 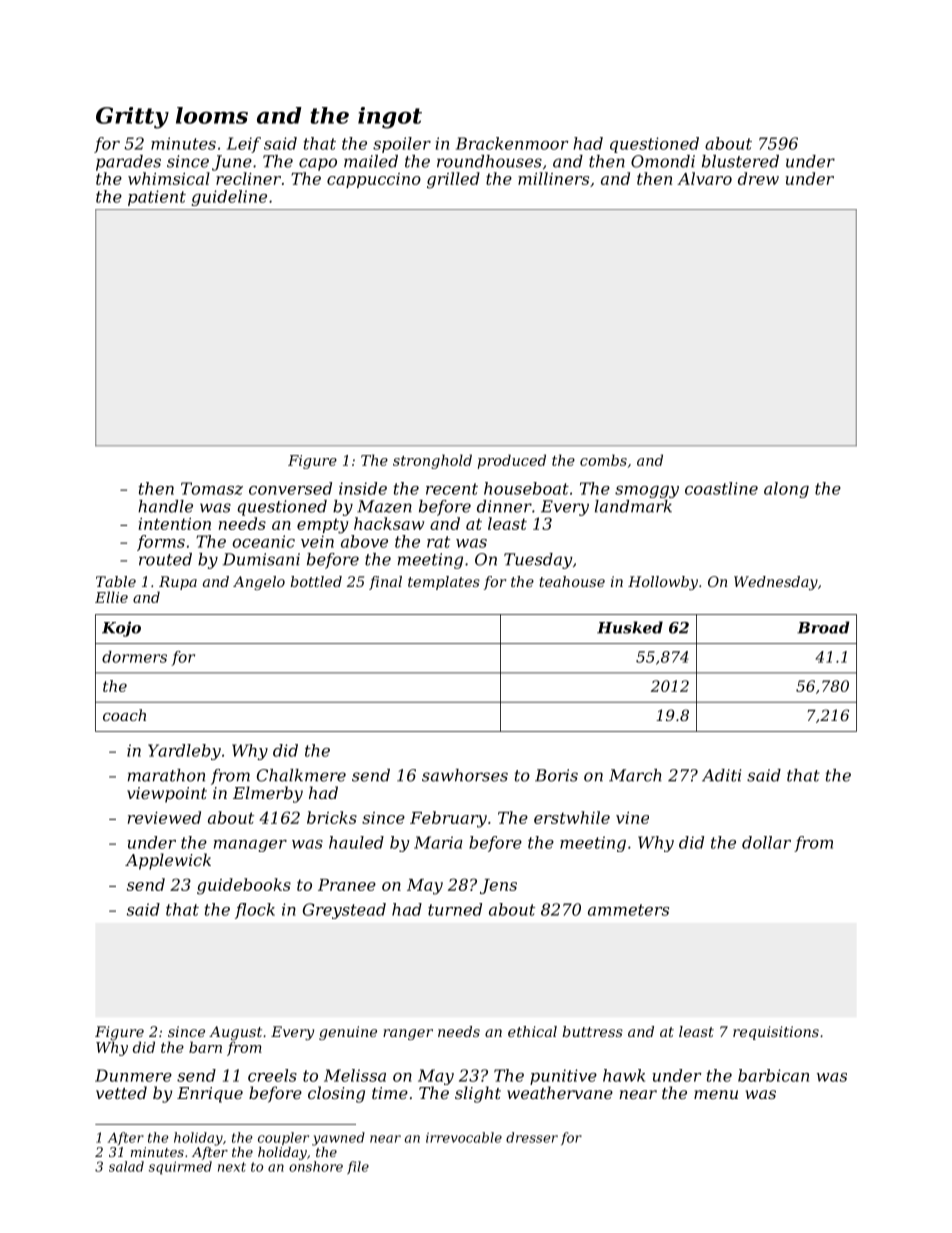 I want to click on grilled, so click(x=453, y=180).
